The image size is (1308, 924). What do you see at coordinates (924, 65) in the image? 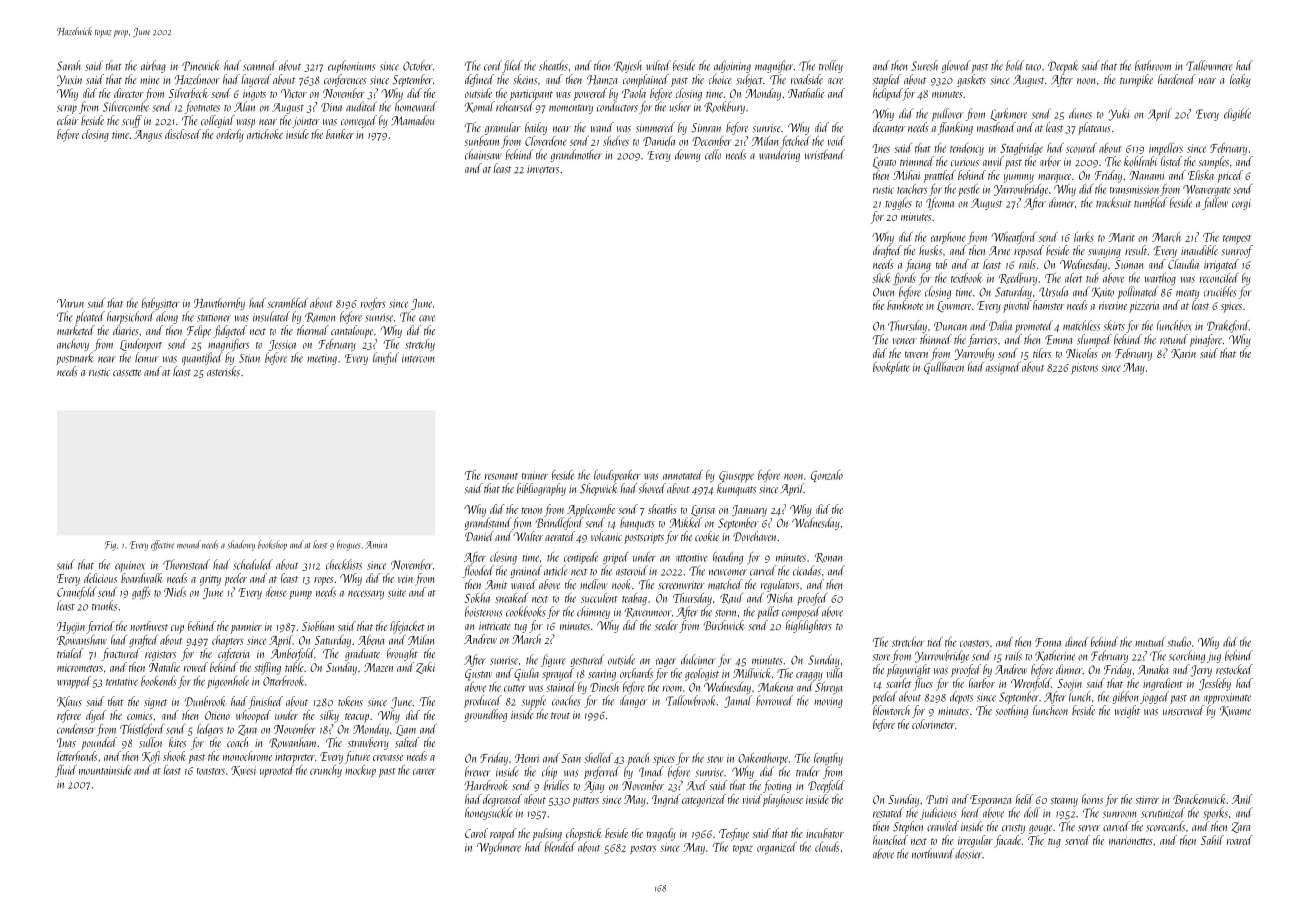
I see `Suresh` at bounding box center [924, 65].
